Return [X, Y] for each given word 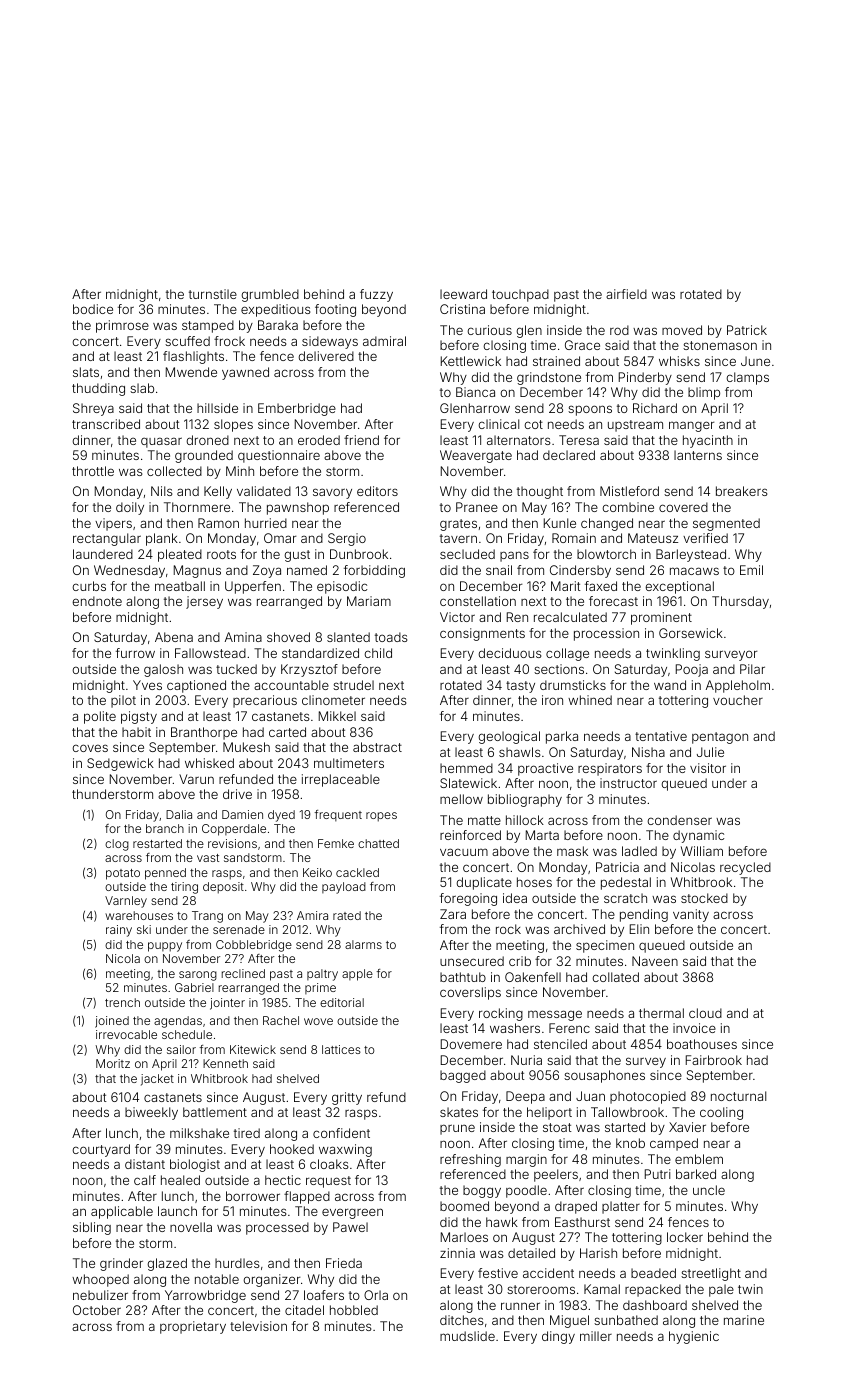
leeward [463, 294]
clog [117, 845]
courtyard [101, 1150]
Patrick [747, 330]
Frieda [344, 1263]
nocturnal [738, 1096]
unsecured [472, 961]
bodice [93, 309]
